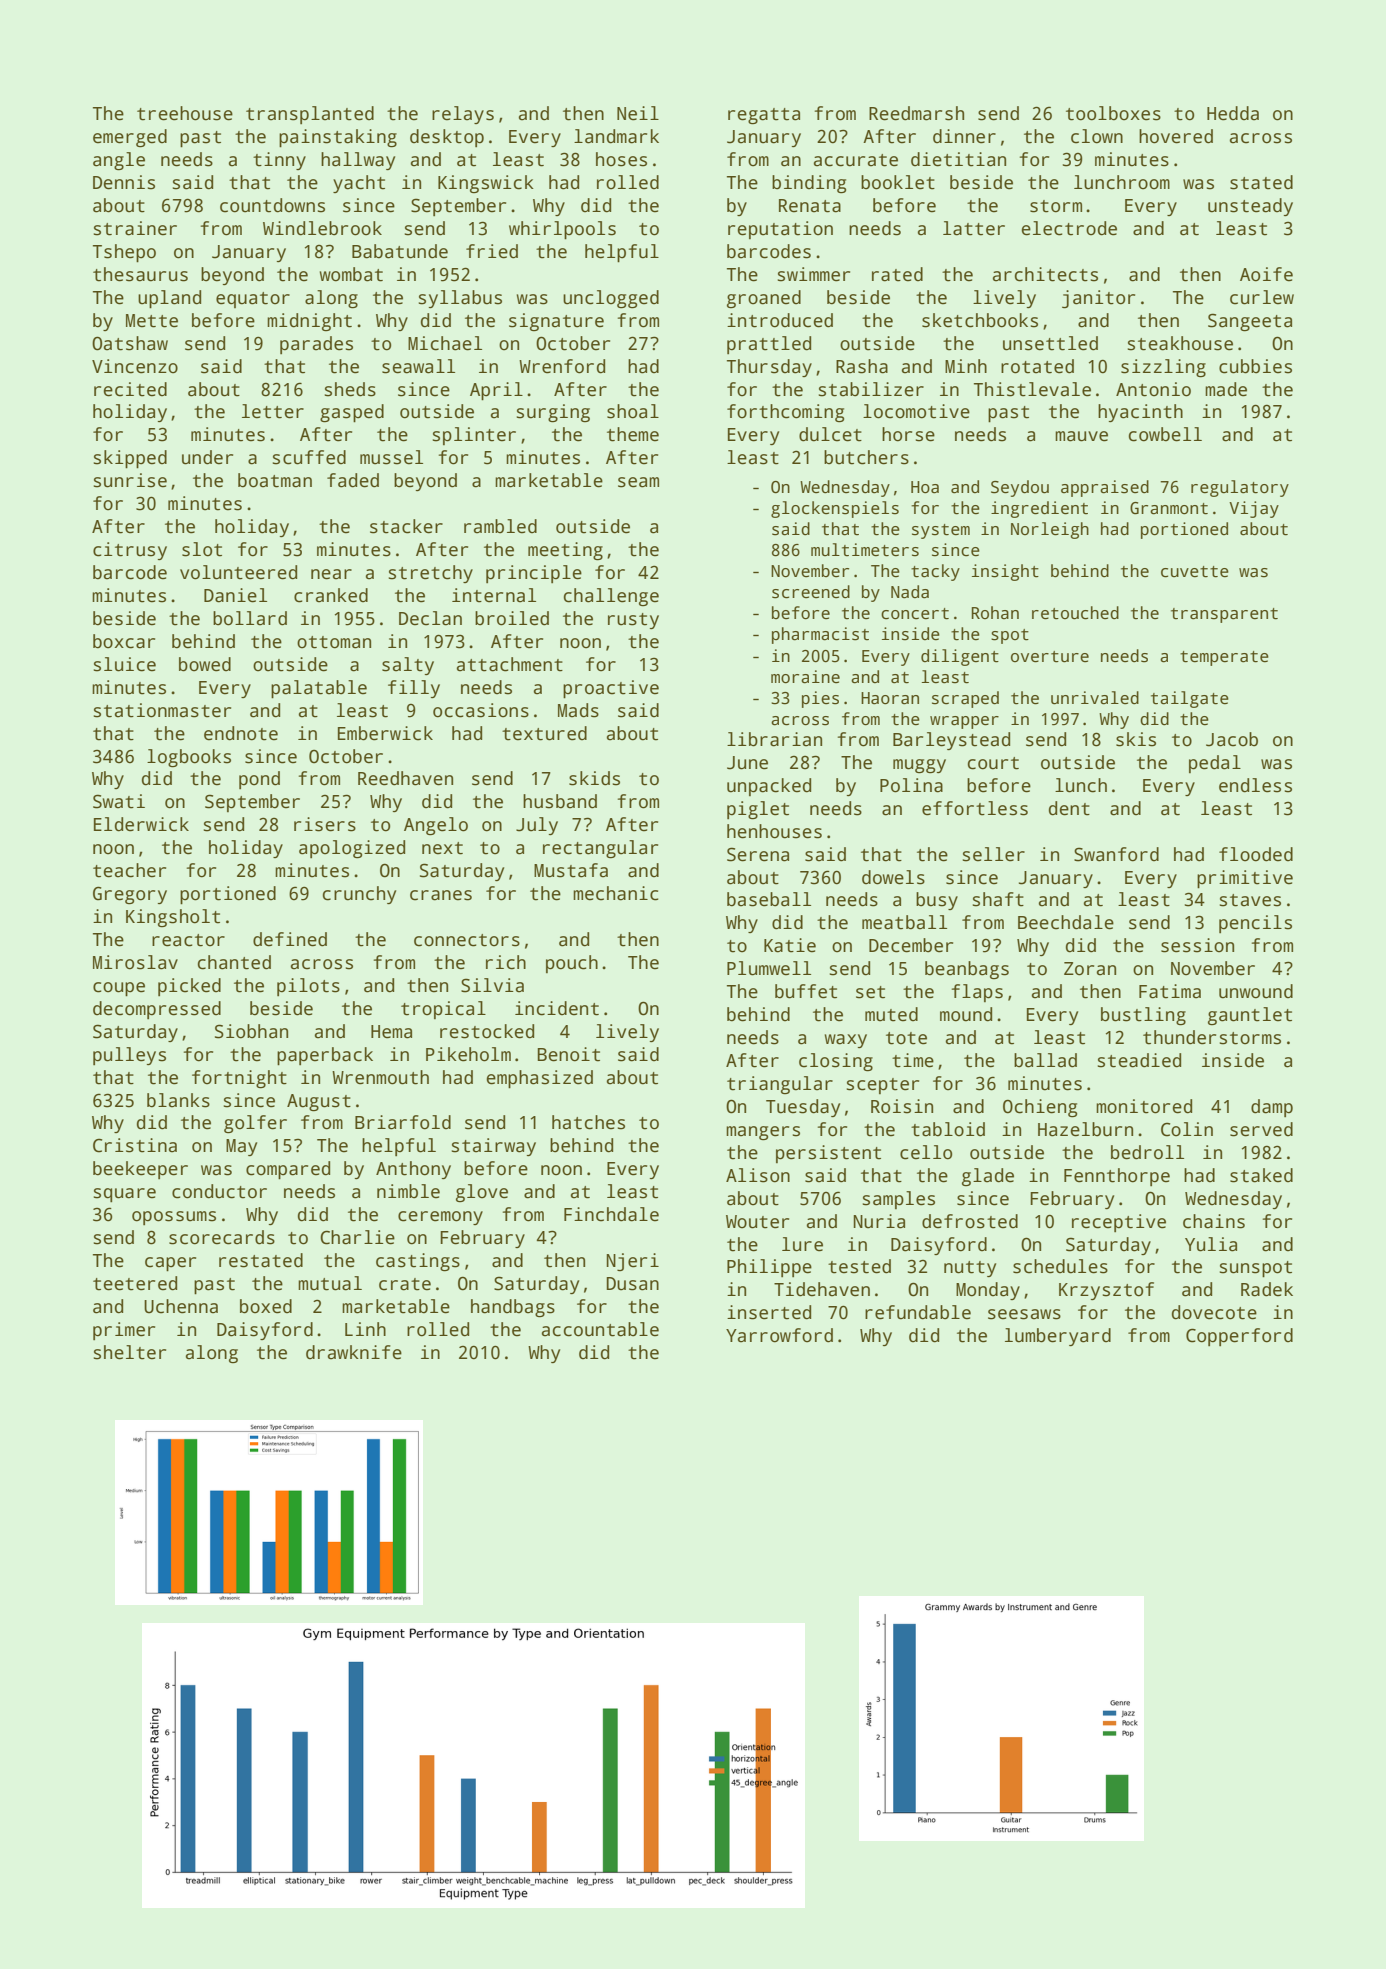 This screenshot has height=1969, width=1386. What do you see at coordinates (266, 1306) in the screenshot?
I see `boxed` at bounding box center [266, 1306].
